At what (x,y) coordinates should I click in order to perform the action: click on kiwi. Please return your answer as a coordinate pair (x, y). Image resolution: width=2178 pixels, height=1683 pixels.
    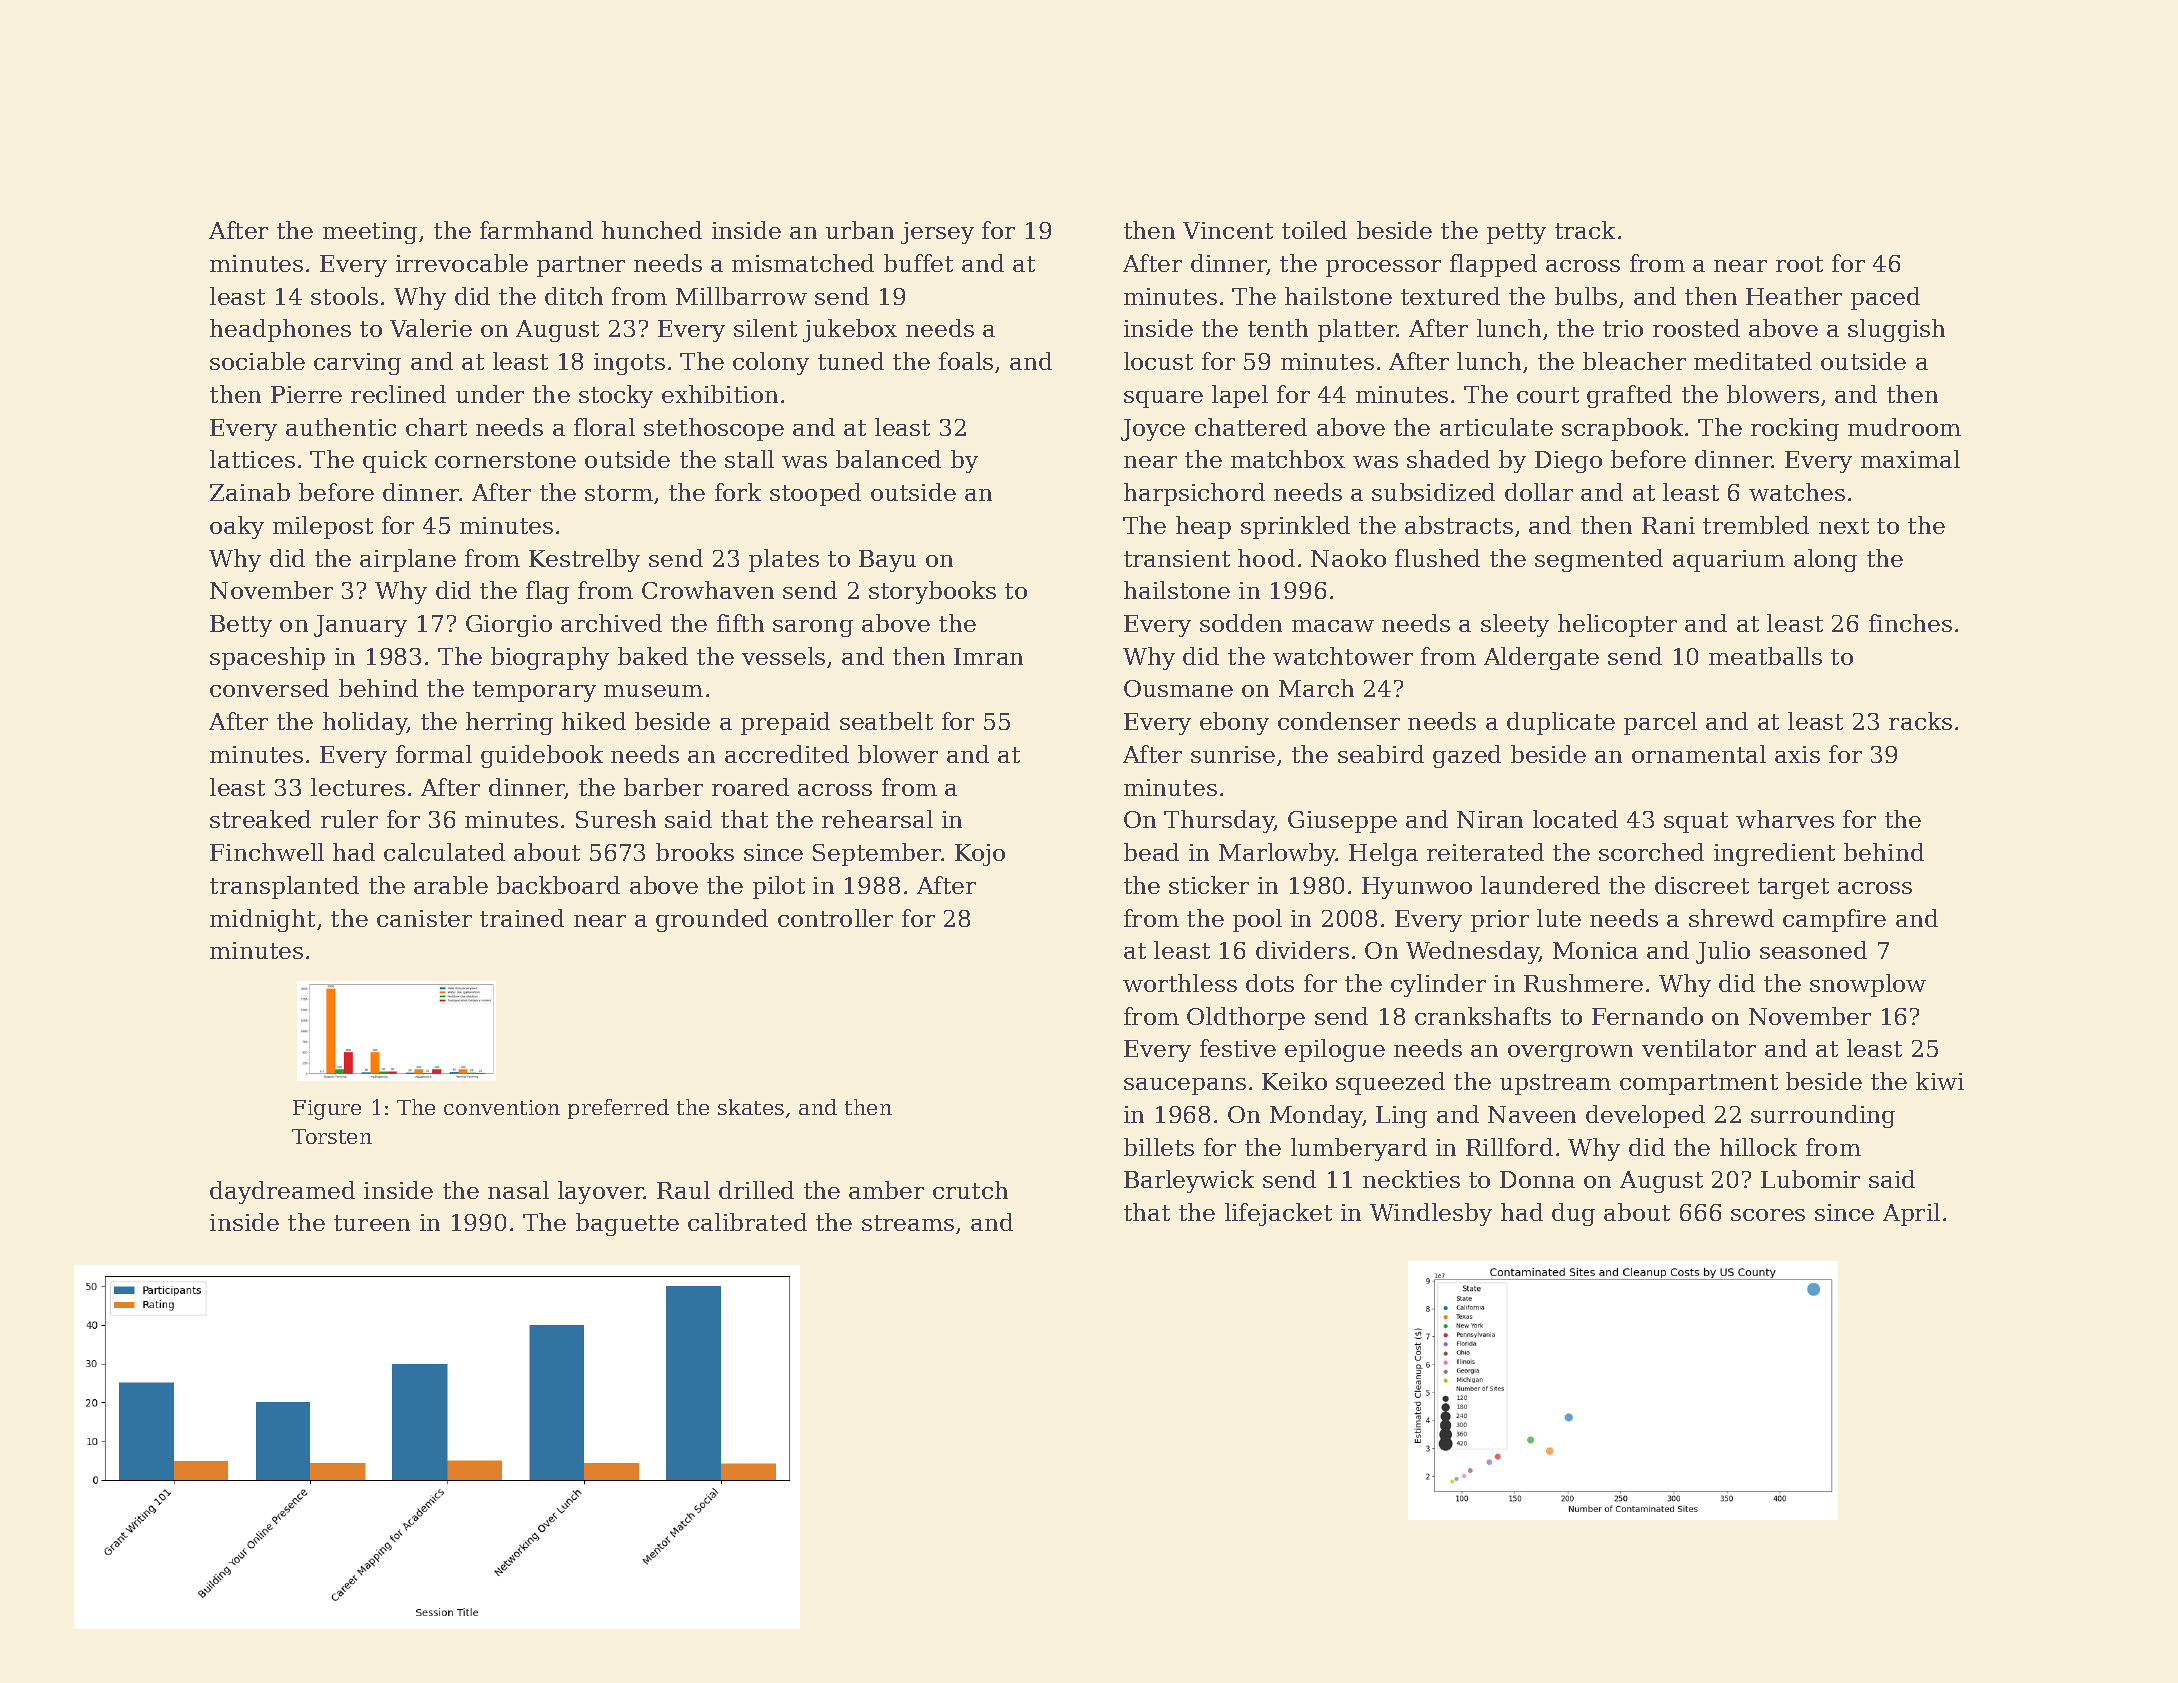
    Looking at the image, I should click on (1940, 1081).
